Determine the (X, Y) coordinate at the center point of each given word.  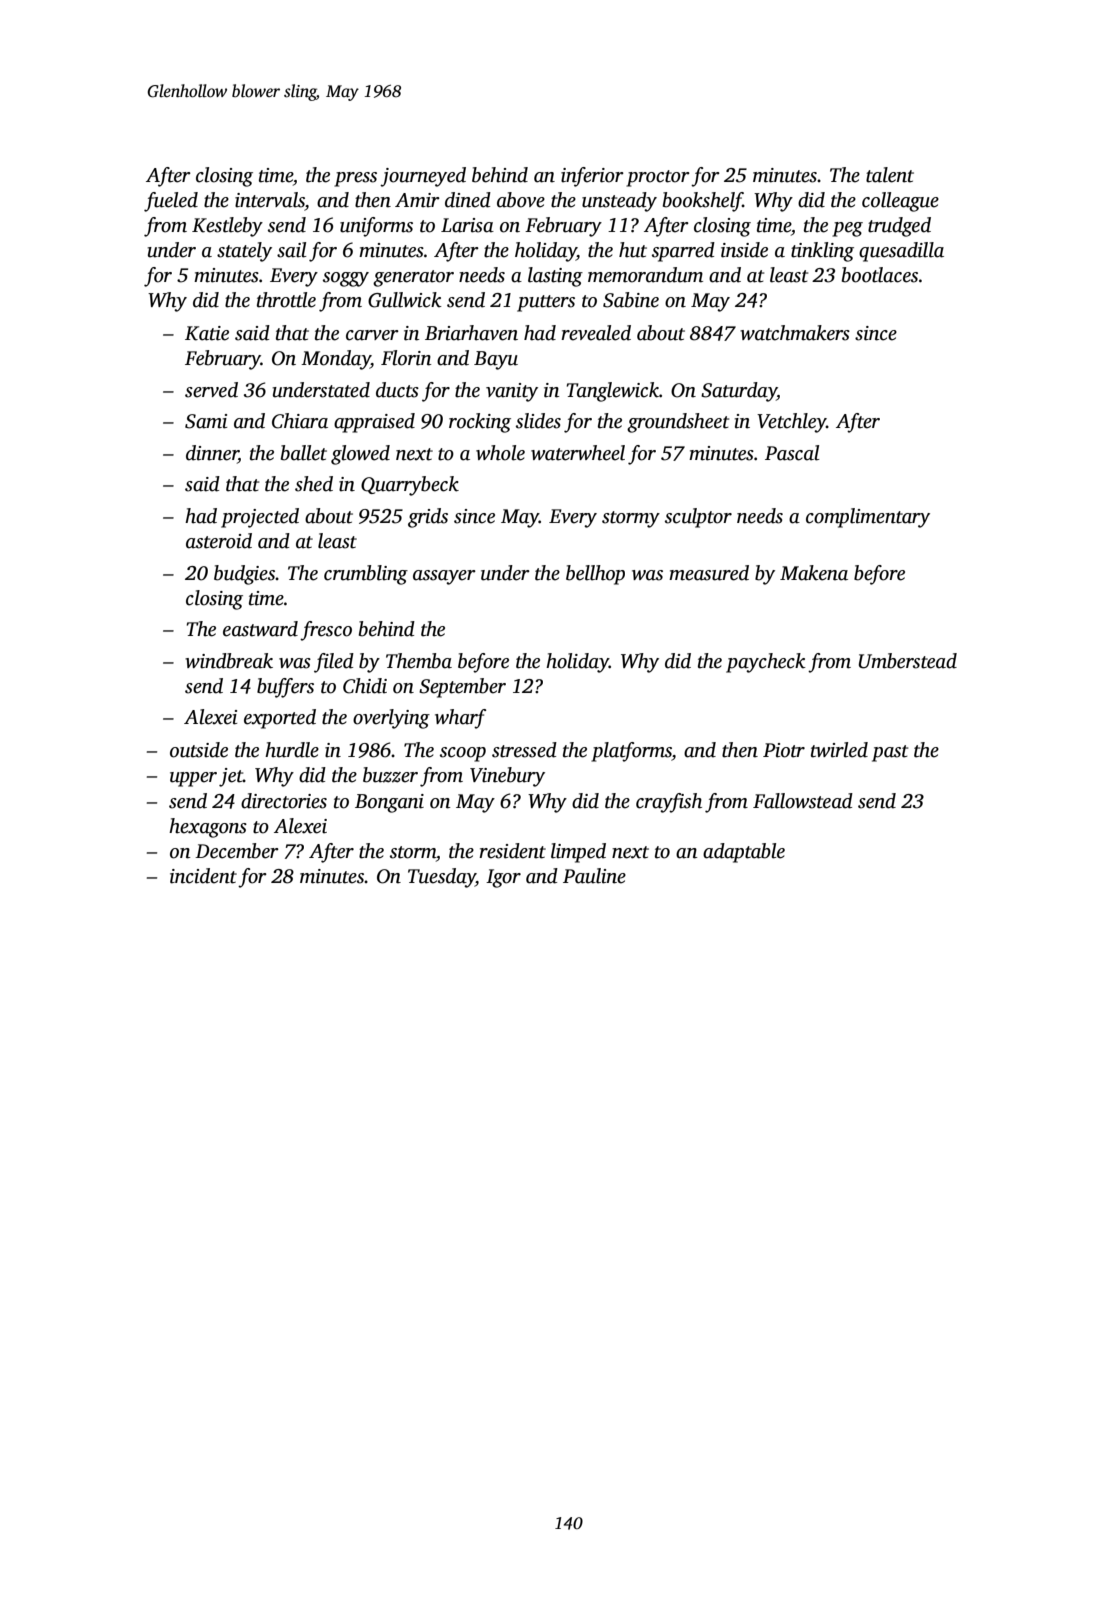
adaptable (744, 853)
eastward (260, 629)
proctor (658, 178)
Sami (206, 421)
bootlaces (880, 275)
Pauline (594, 876)
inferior (592, 177)
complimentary (868, 518)
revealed (596, 333)
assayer (444, 577)
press (355, 179)
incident (203, 876)
